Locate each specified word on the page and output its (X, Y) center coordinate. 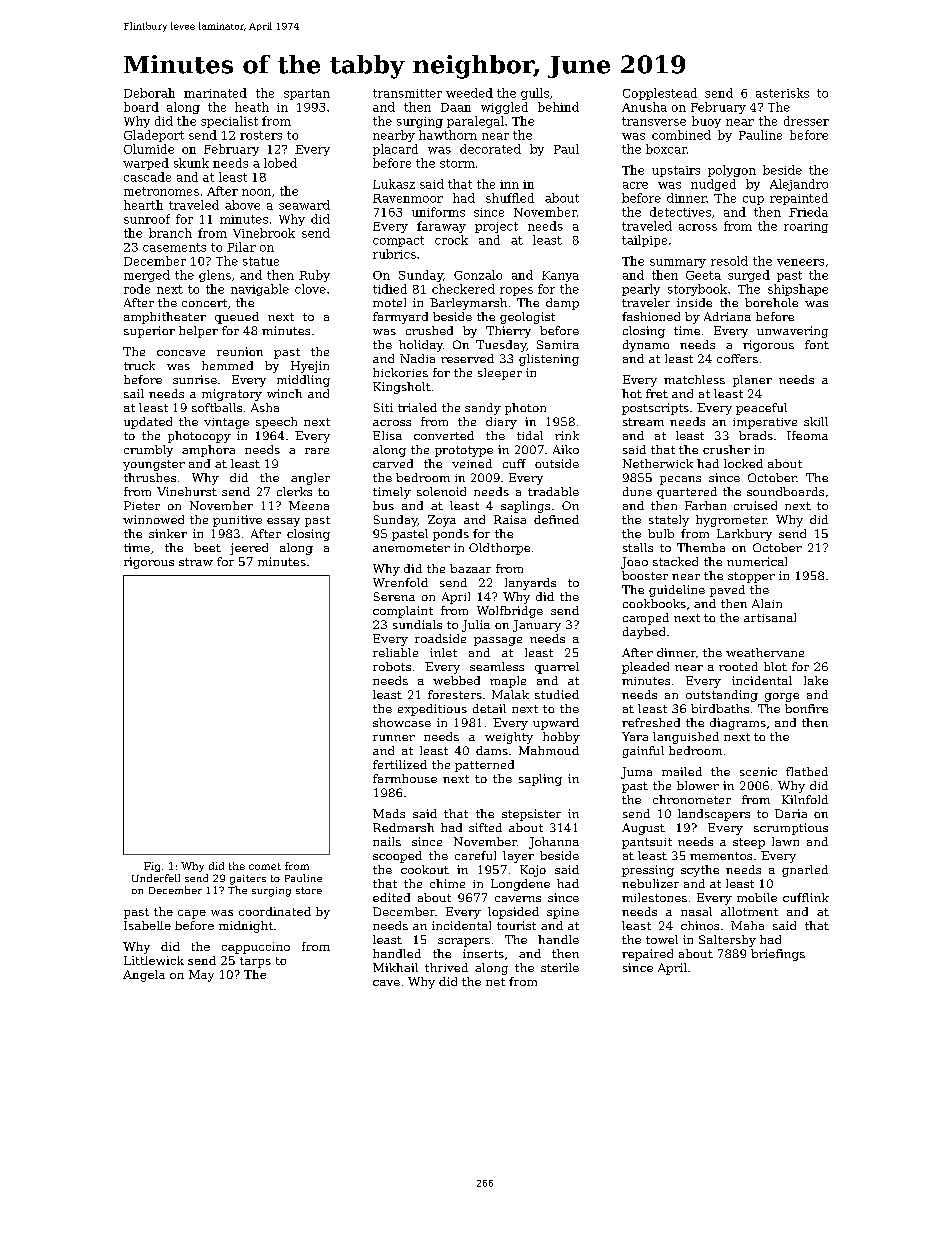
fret (657, 393)
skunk (191, 163)
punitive (237, 521)
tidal (530, 435)
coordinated (275, 911)
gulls (535, 94)
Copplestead (660, 94)
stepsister (531, 815)
